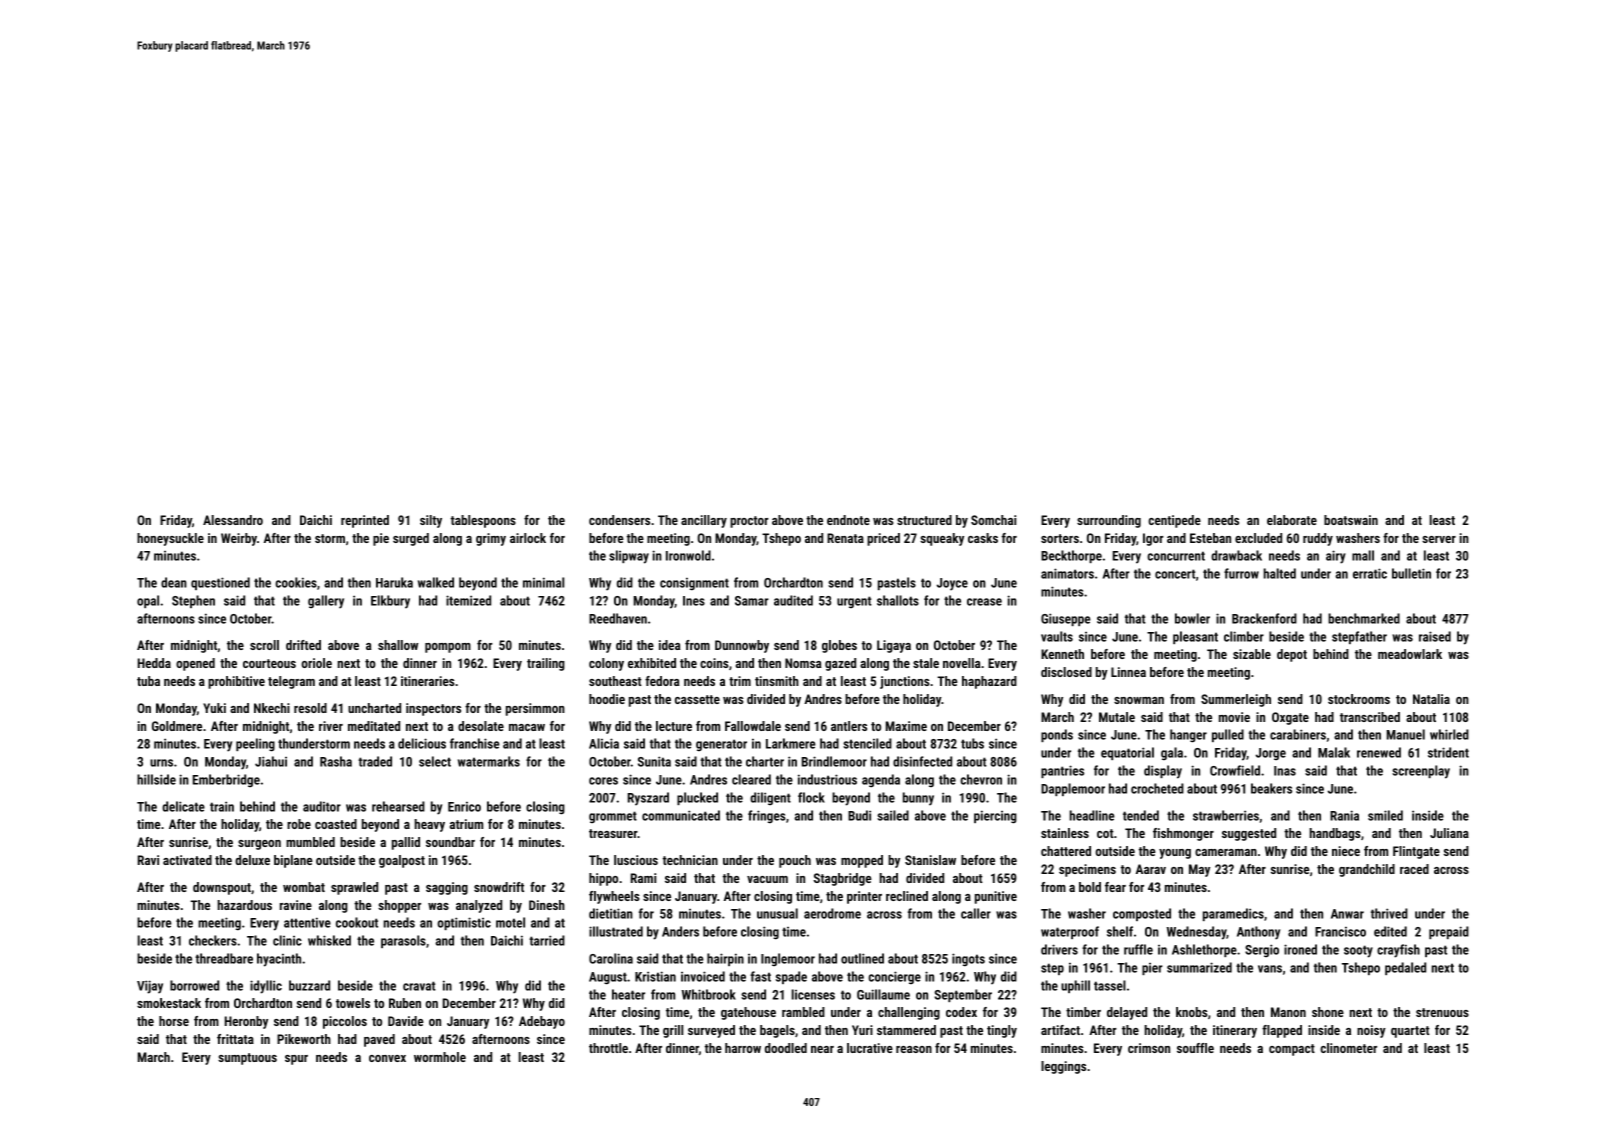 The height and width of the screenshot is (1136, 1606). I want to click on condensers, so click(619, 520).
